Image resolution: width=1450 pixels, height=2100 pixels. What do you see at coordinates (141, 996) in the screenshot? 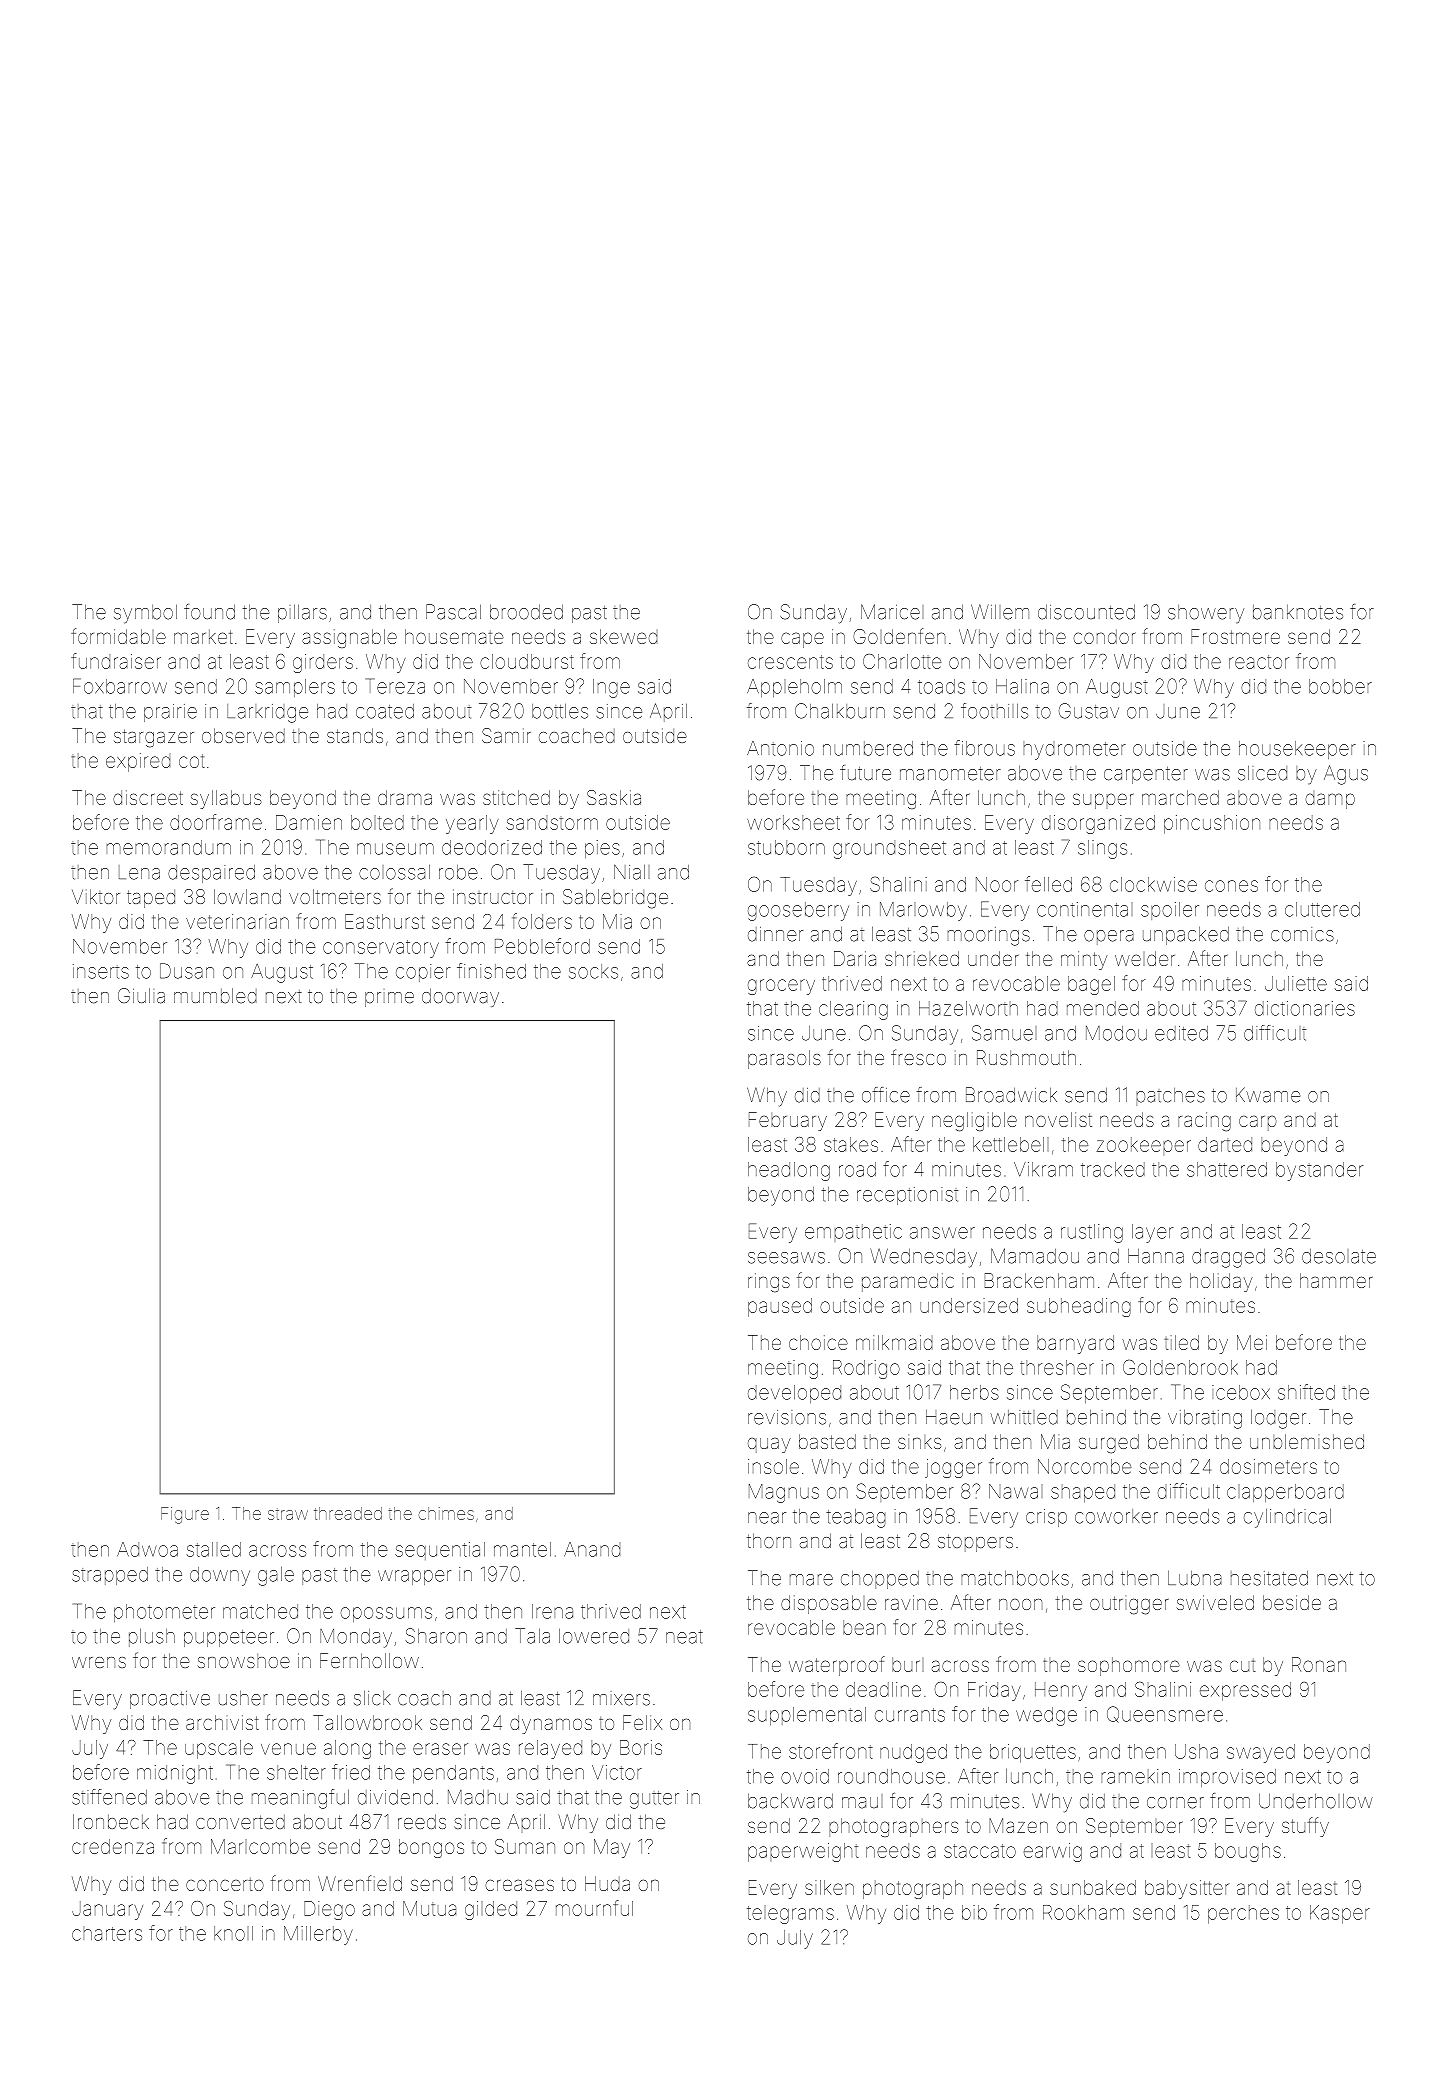
I see `Giulia` at bounding box center [141, 996].
